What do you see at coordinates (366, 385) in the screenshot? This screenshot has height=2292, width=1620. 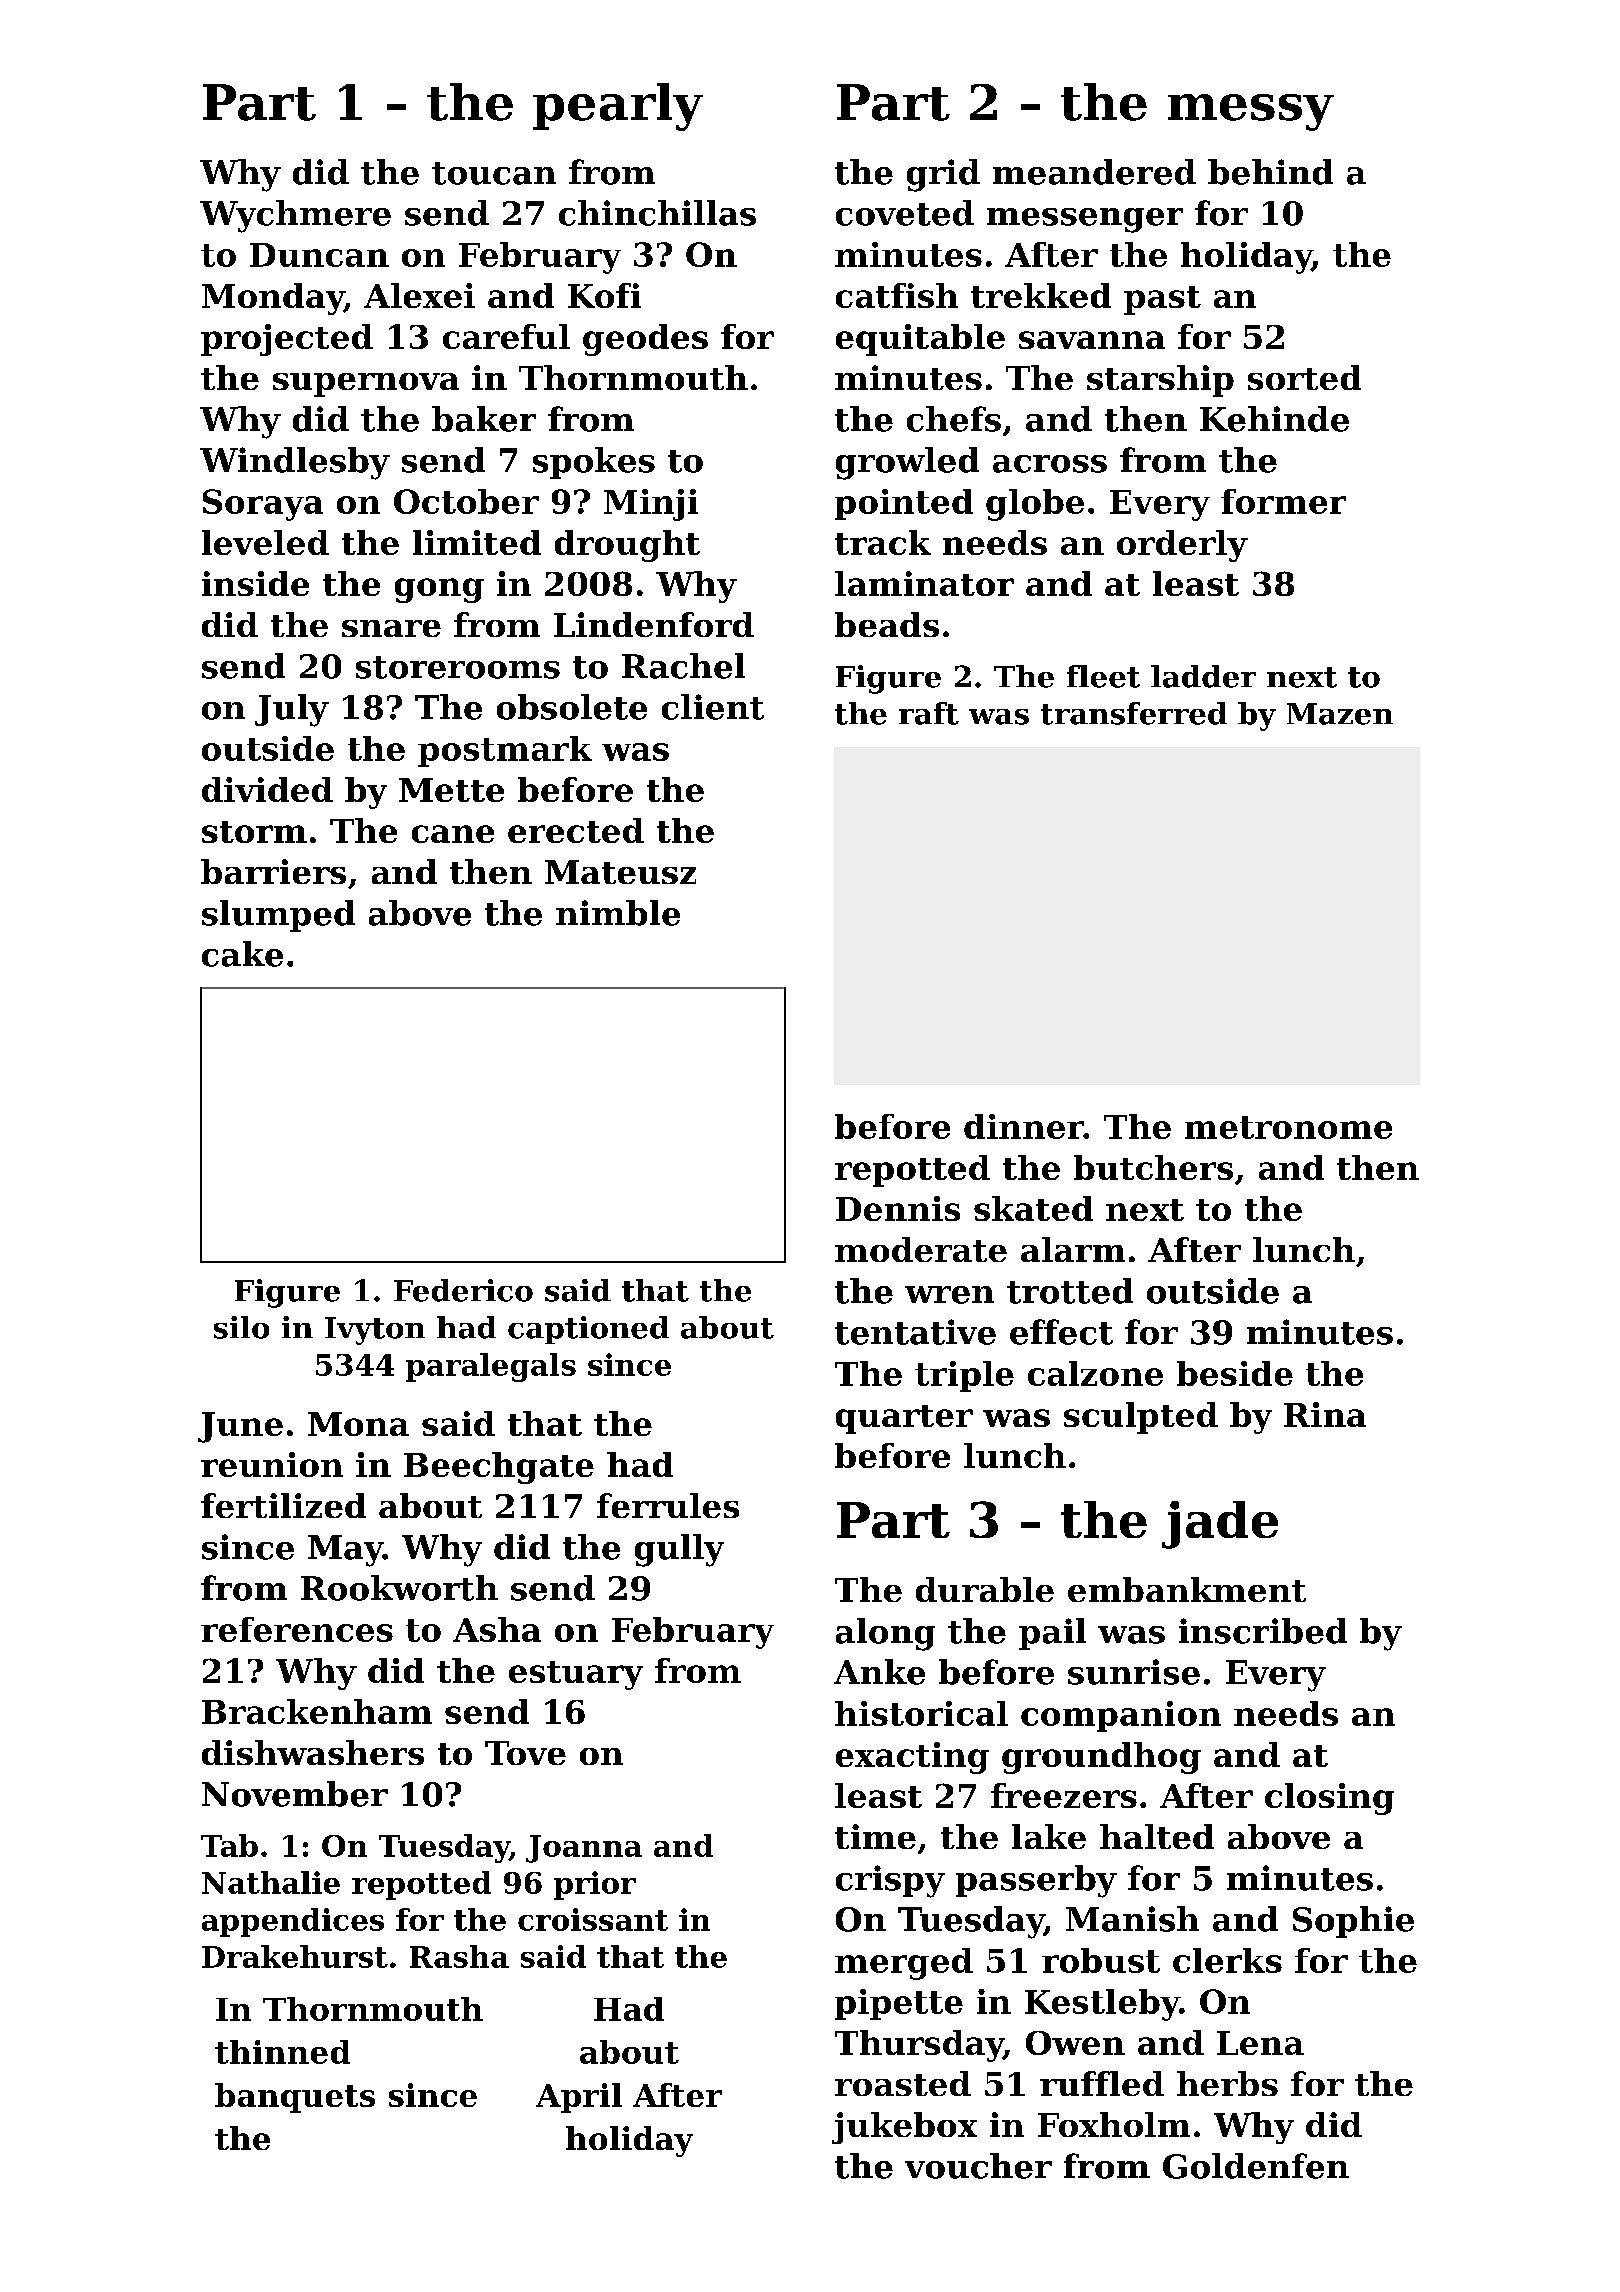 I see `supernova` at bounding box center [366, 385].
